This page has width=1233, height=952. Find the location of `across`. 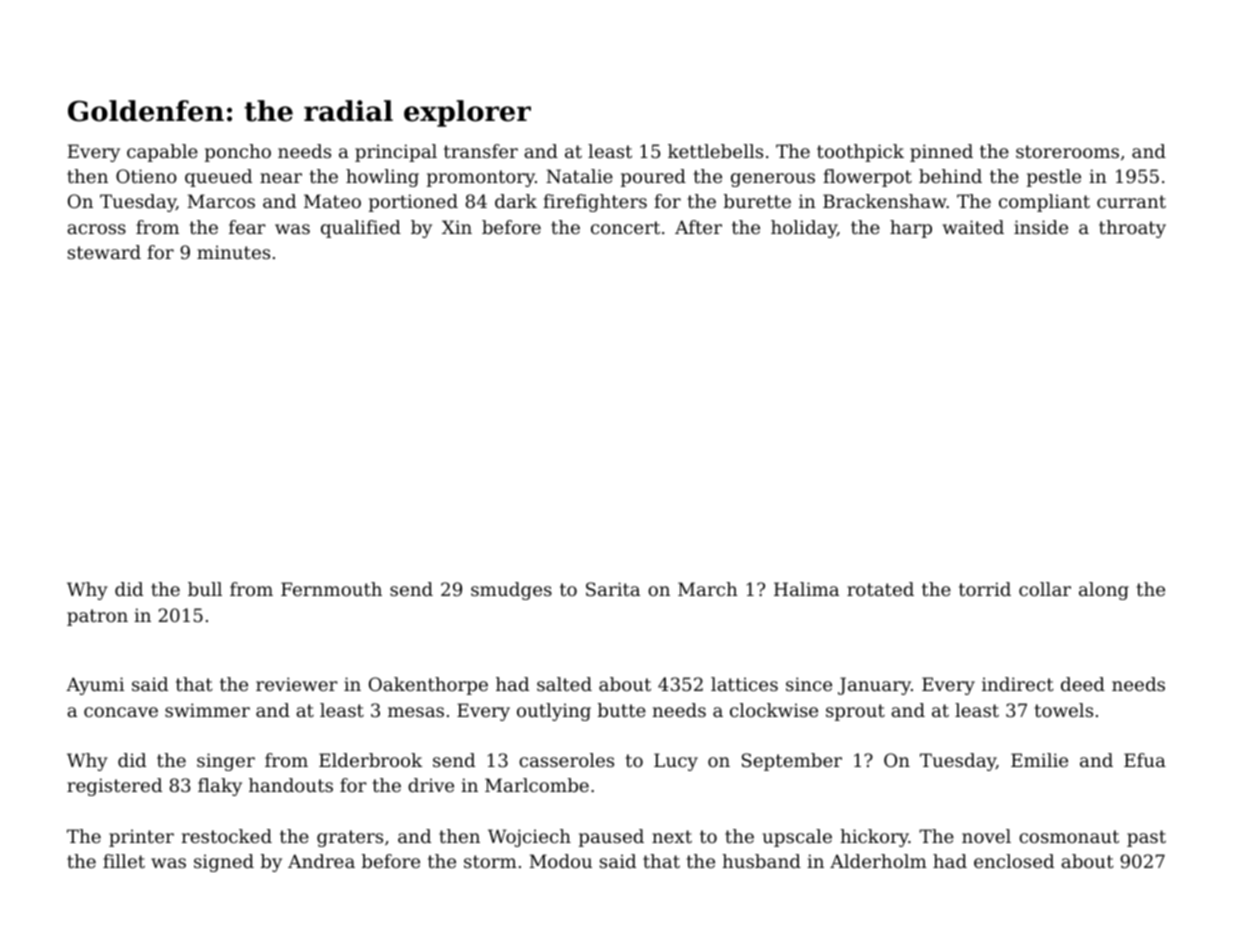

across is located at coordinates (96, 229).
